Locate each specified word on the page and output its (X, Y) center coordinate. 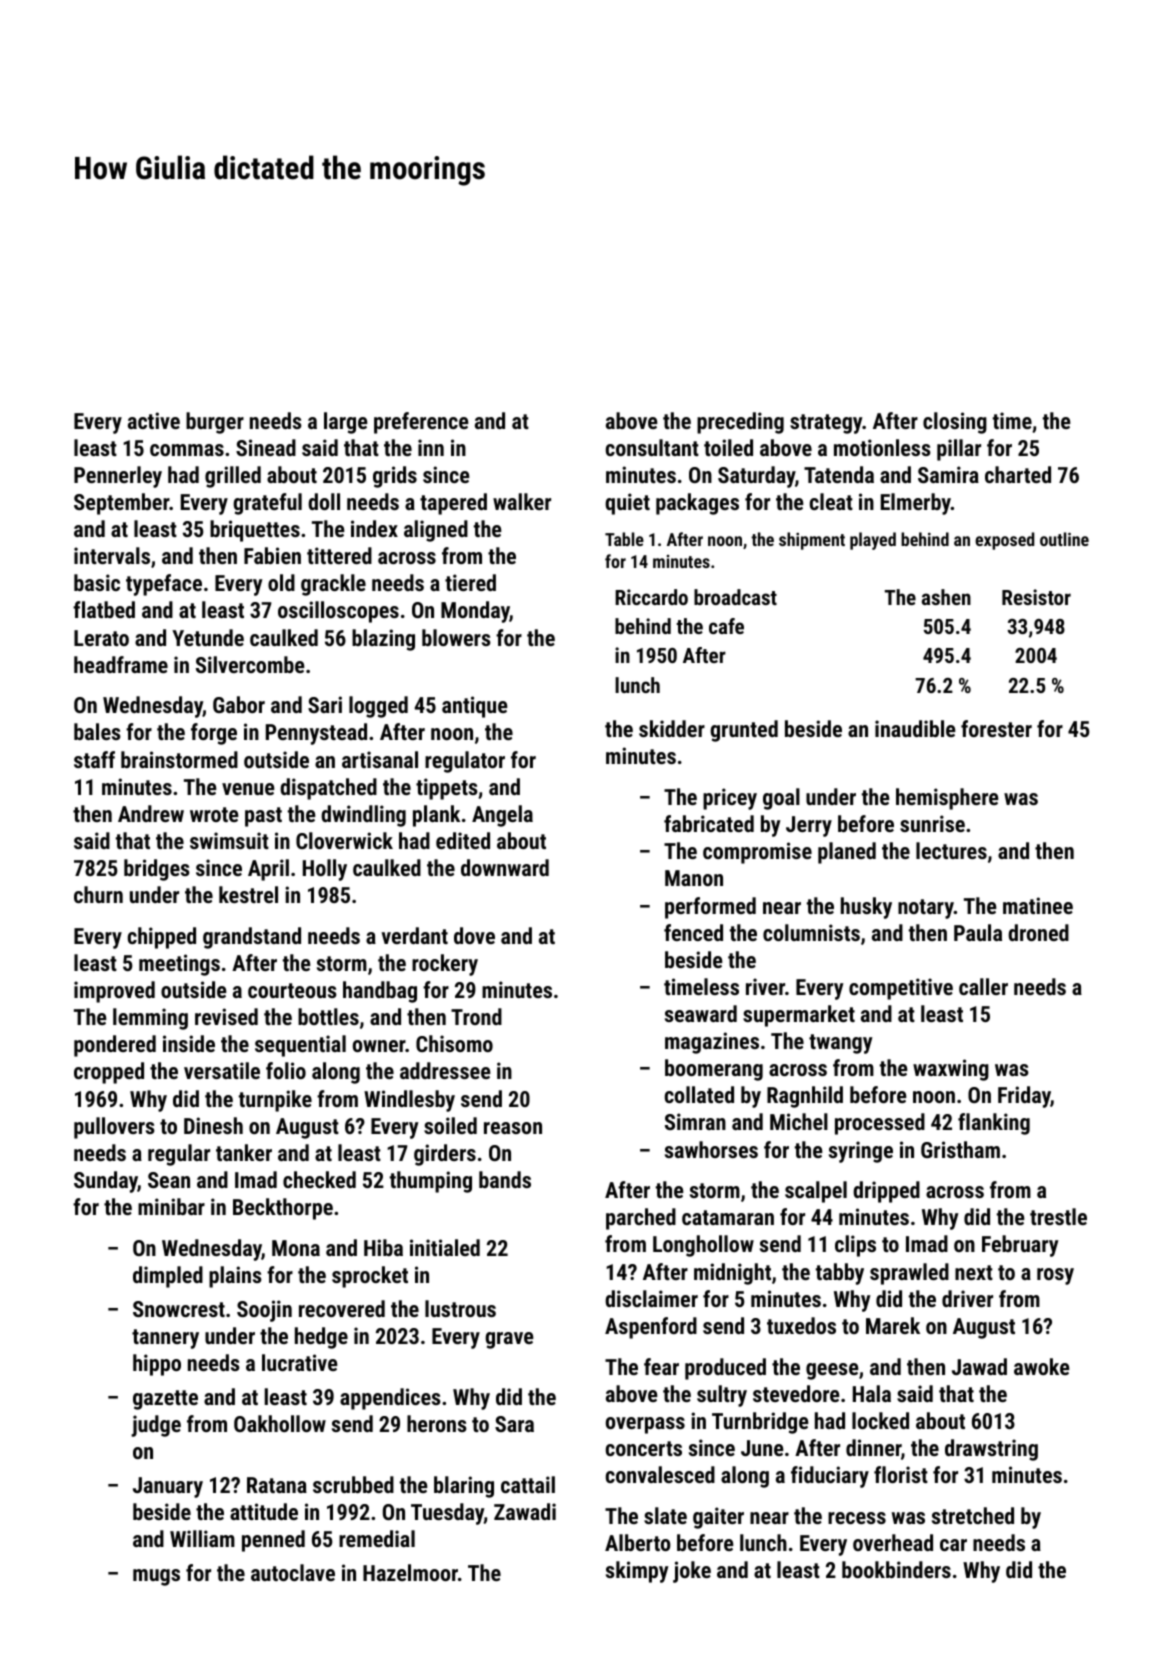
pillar (959, 450)
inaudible (915, 728)
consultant (652, 447)
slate (665, 1515)
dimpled (168, 1277)
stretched (973, 1515)
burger (215, 423)
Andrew (151, 813)
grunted (744, 731)
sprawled (909, 1274)
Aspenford (651, 1328)
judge (156, 1426)
